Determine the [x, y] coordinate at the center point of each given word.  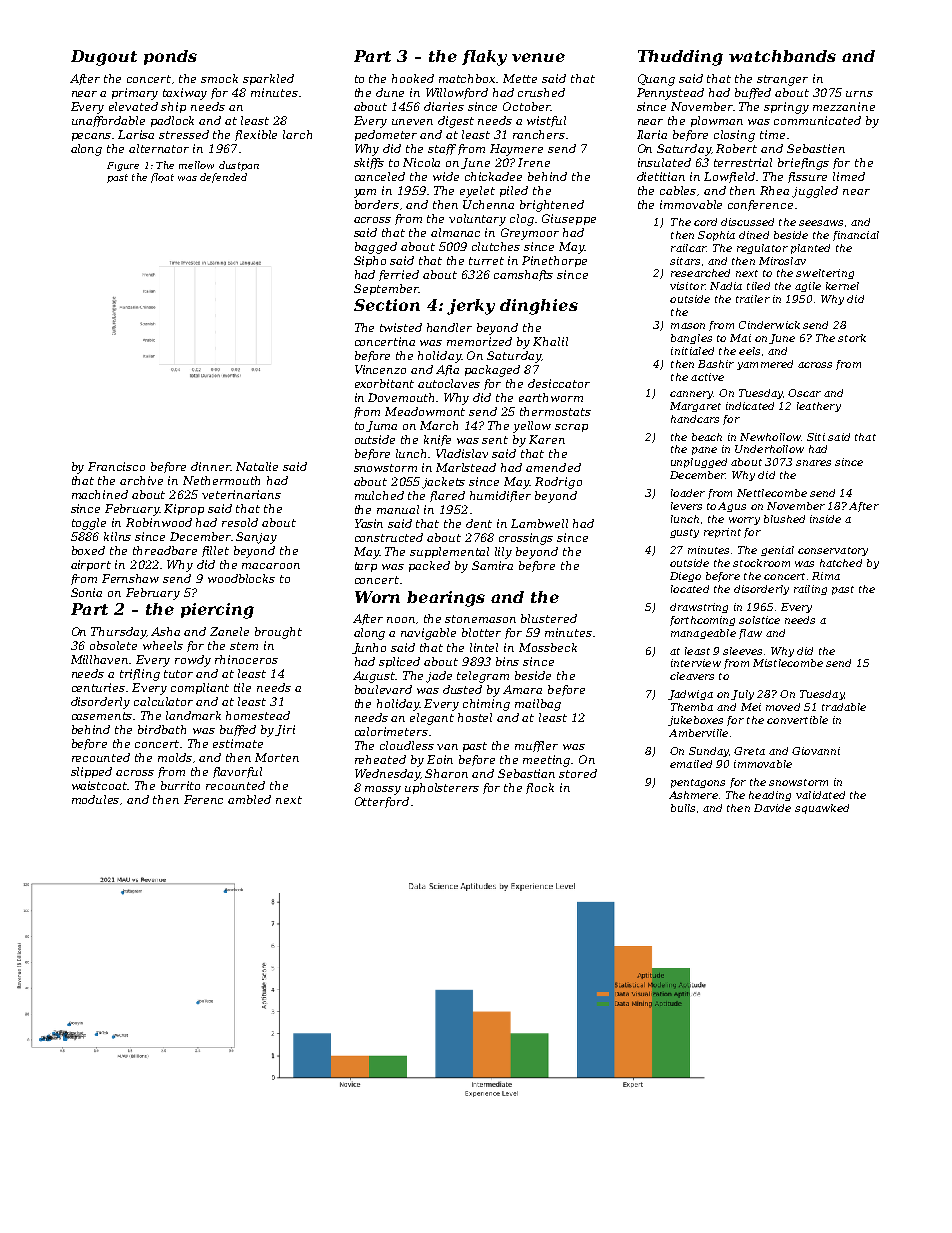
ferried [399, 275]
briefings [803, 164]
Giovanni [816, 751]
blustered [549, 618]
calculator [163, 701]
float [162, 178]
